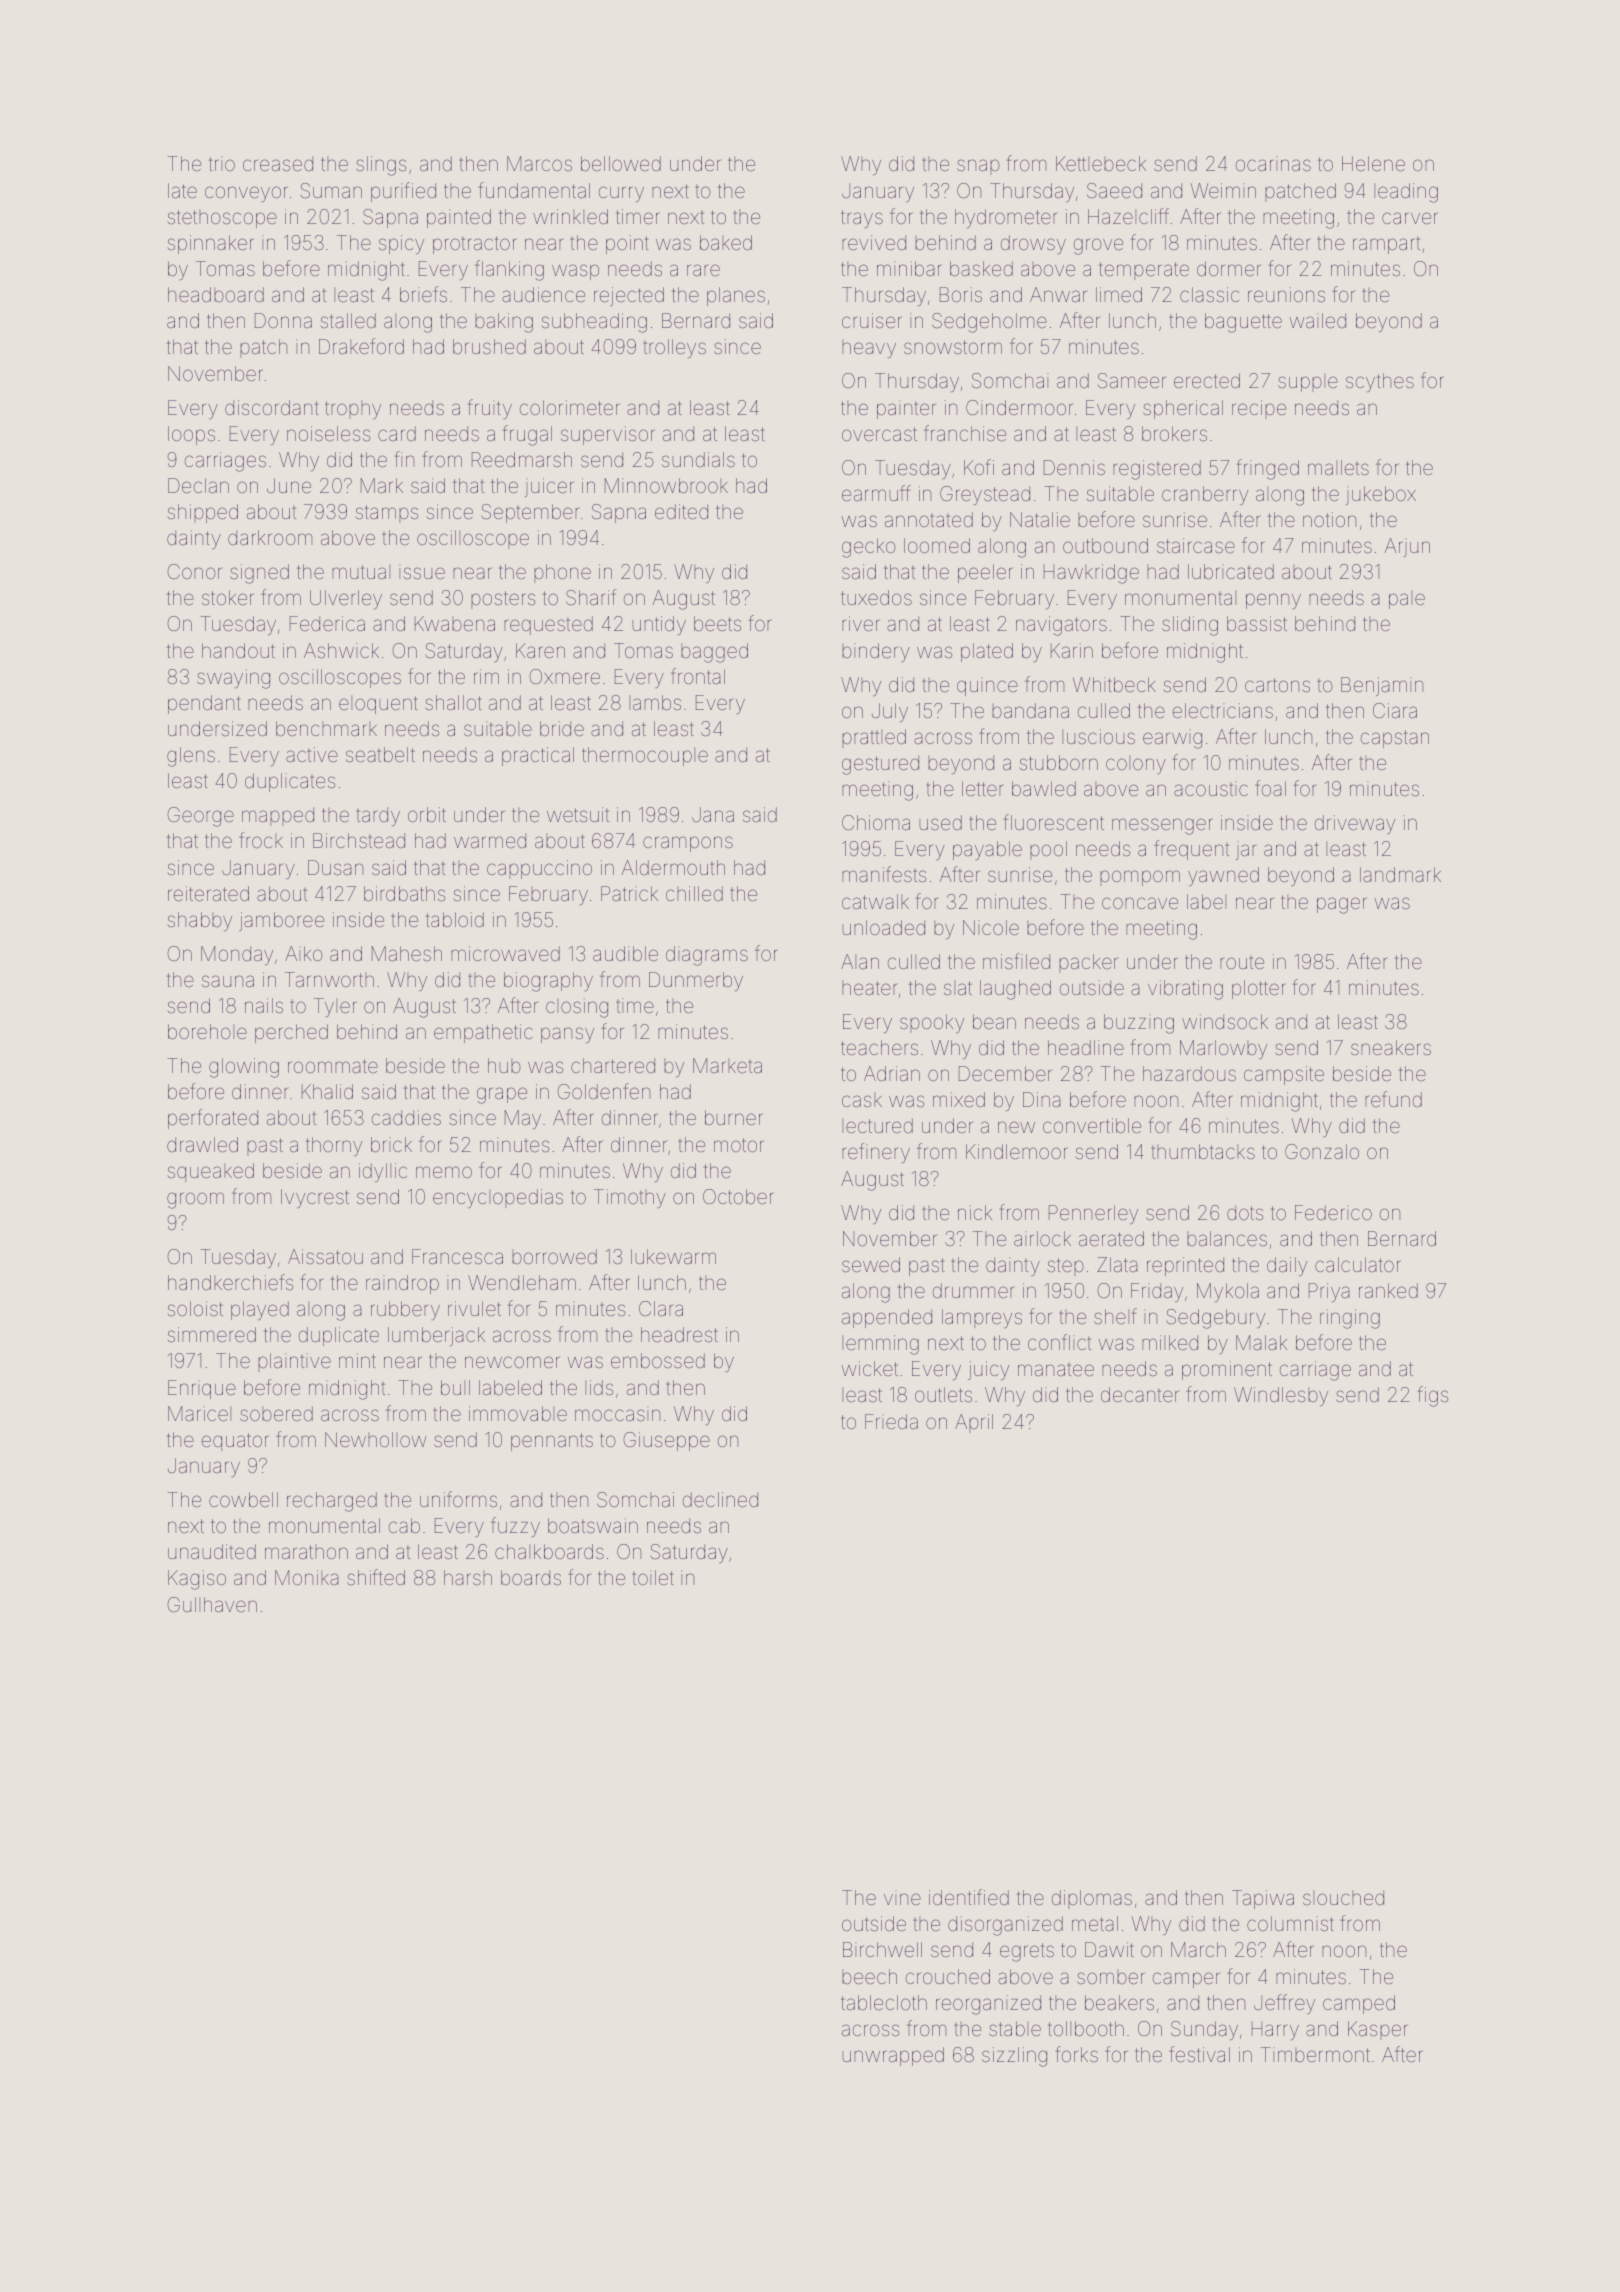 Image resolution: width=1620 pixels, height=2292 pixels. I want to click on wailed, so click(1318, 320).
